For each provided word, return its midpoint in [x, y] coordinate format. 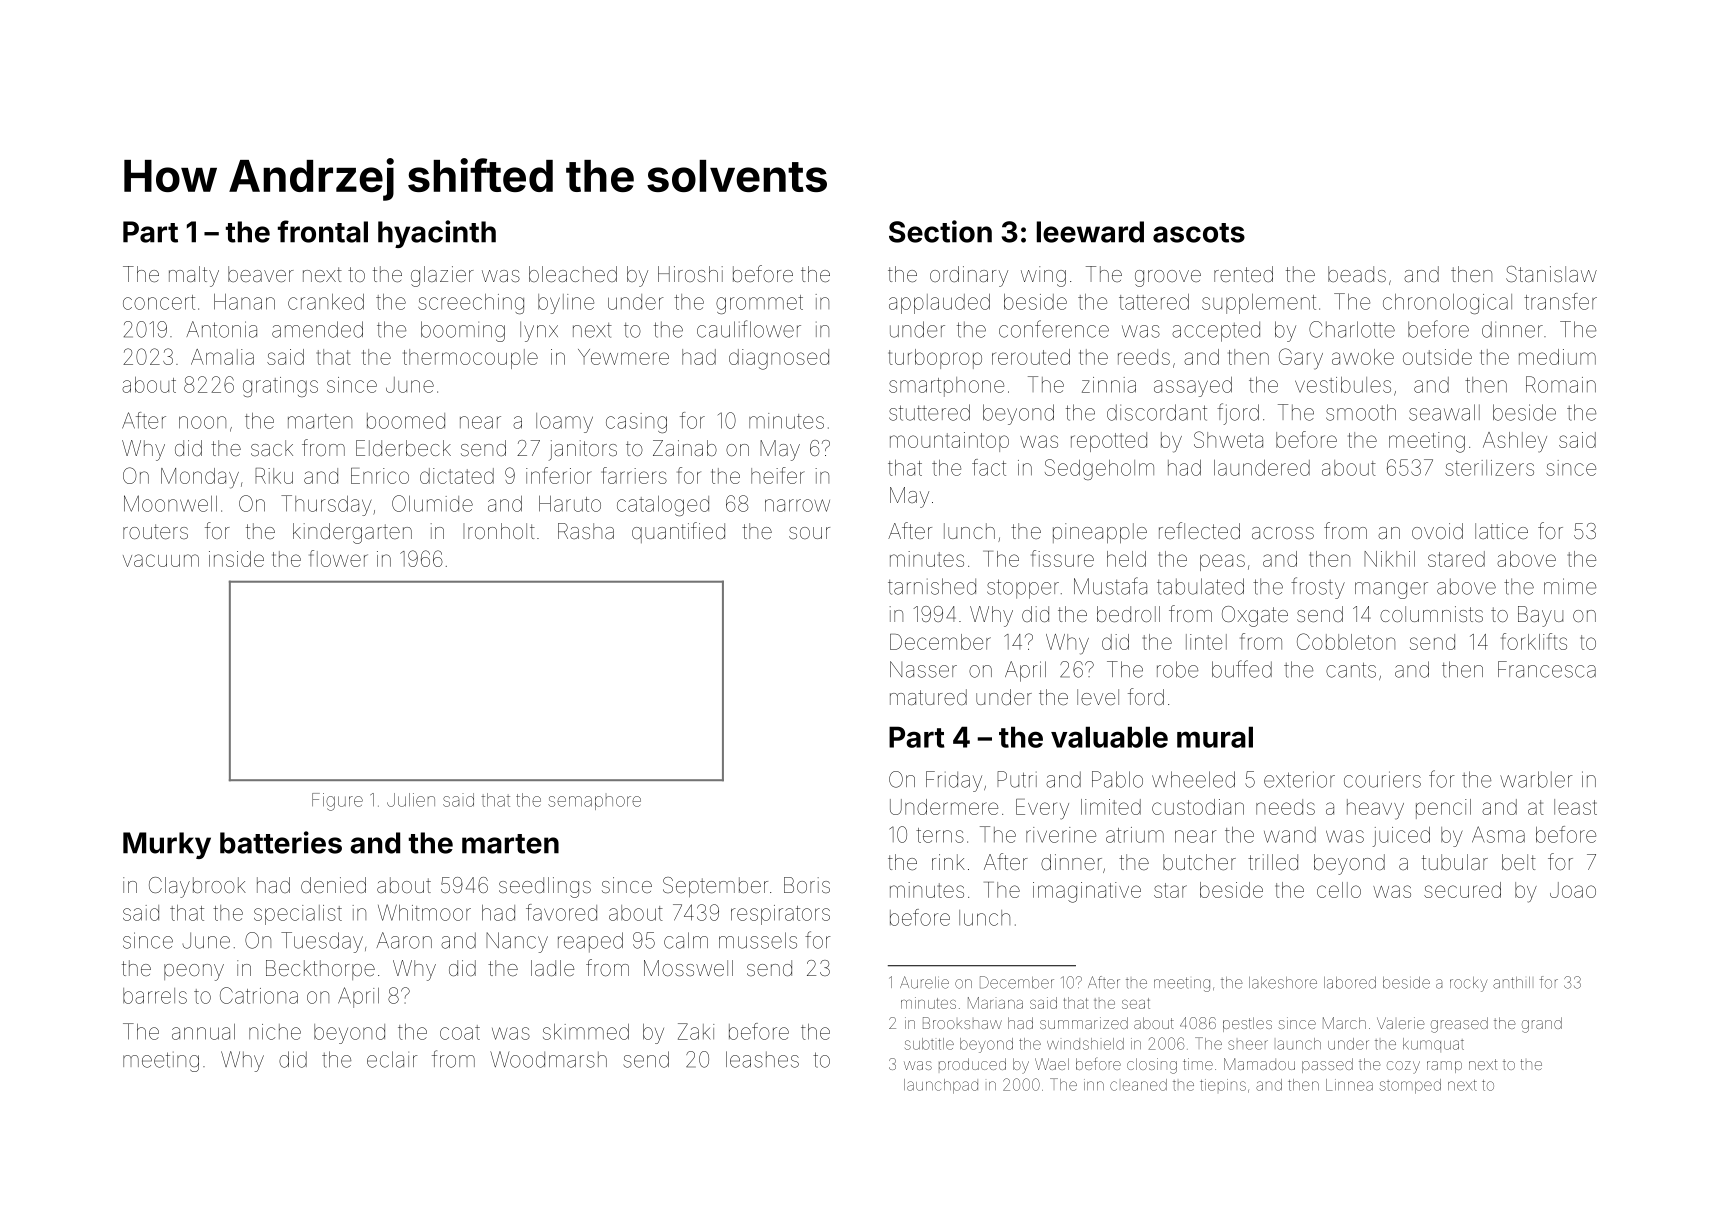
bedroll [1128, 614]
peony [194, 972]
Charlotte [1352, 329]
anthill [1511, 983]
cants [1351, 670]
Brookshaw [962, 1023]
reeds [1144, 357]
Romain [1561, 384]
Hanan [244, 302]
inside [236, 559]
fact [989, 467]
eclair [392, 1059]
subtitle [929, 1044]
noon [202, 422]
